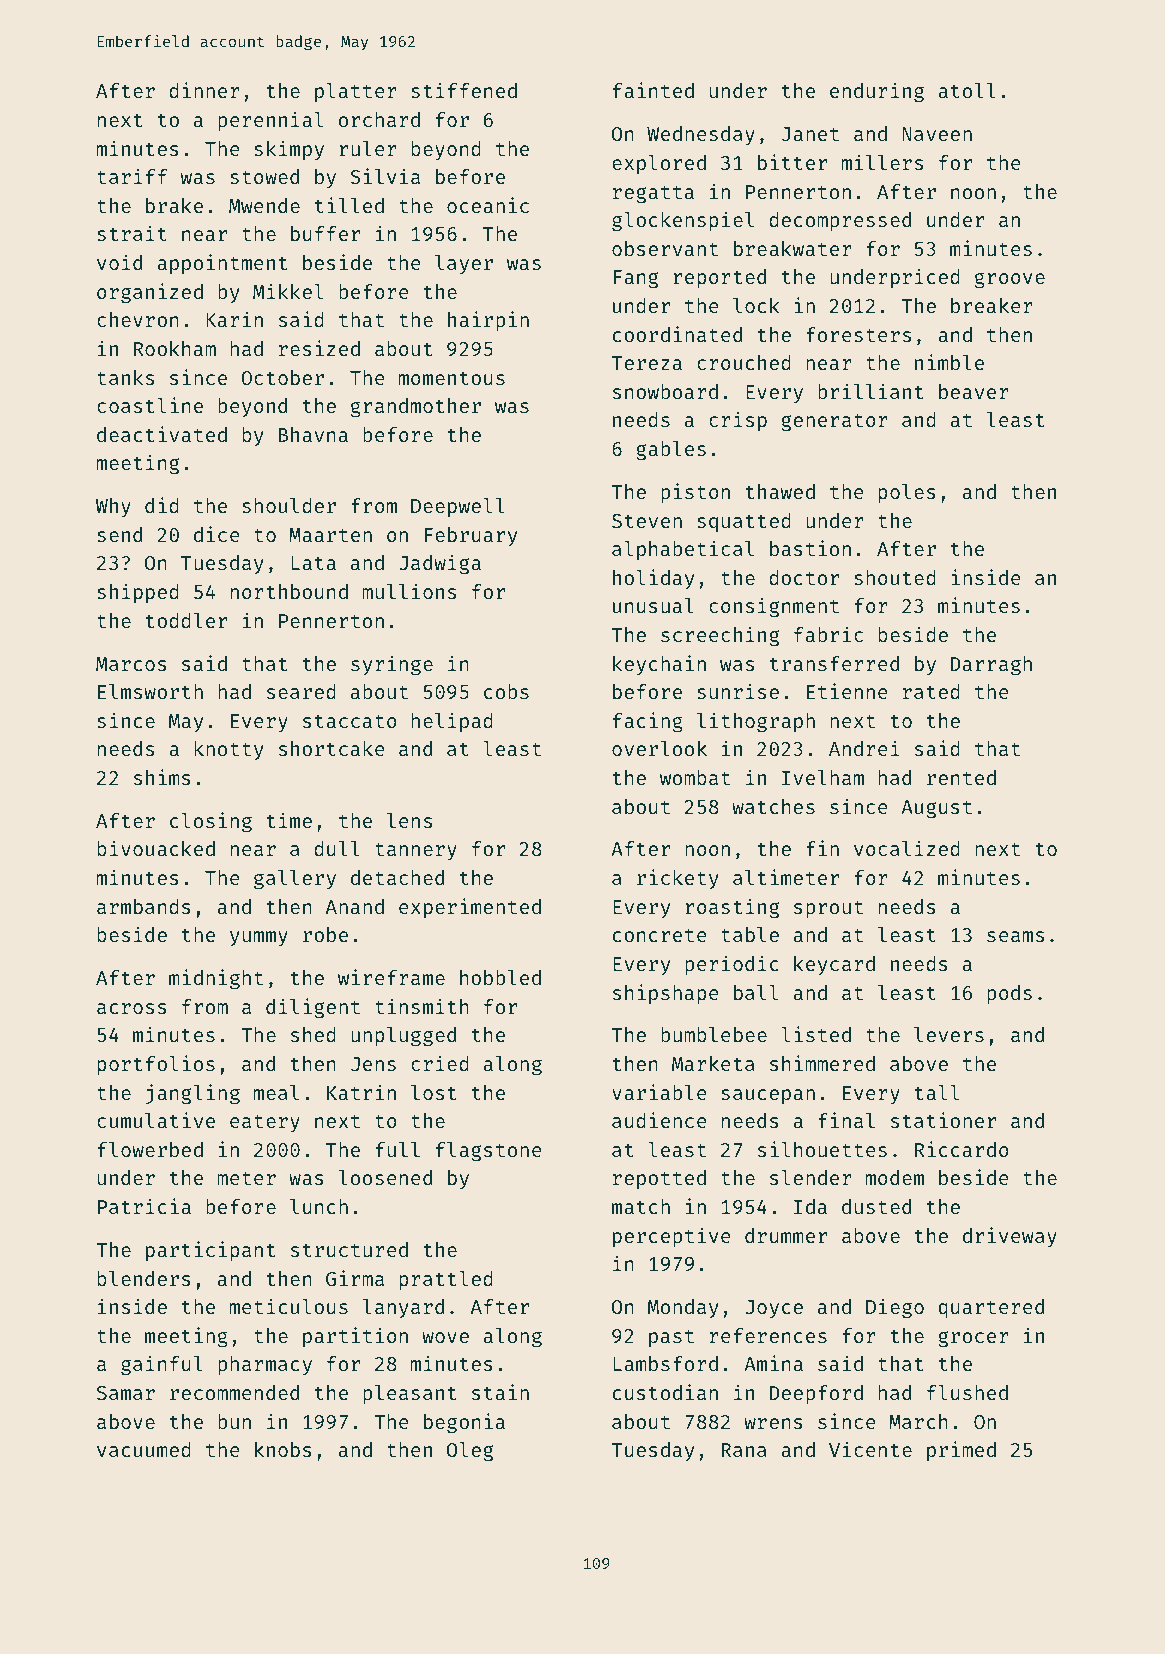 The width and height of the screenshot is (1165, 1654). I want to click on shouted, so click(895, 577).
